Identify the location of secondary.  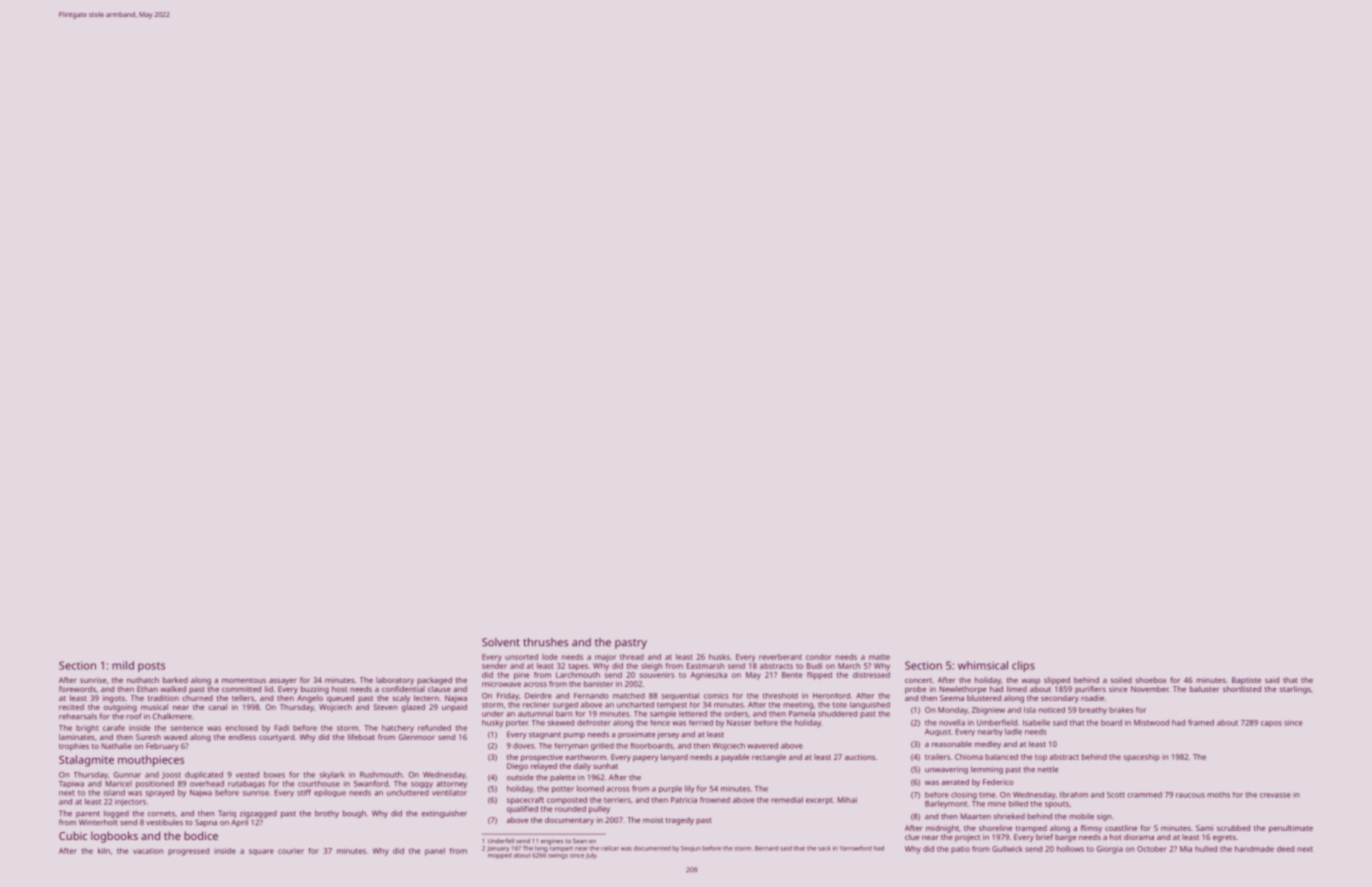
(1060, 699).
